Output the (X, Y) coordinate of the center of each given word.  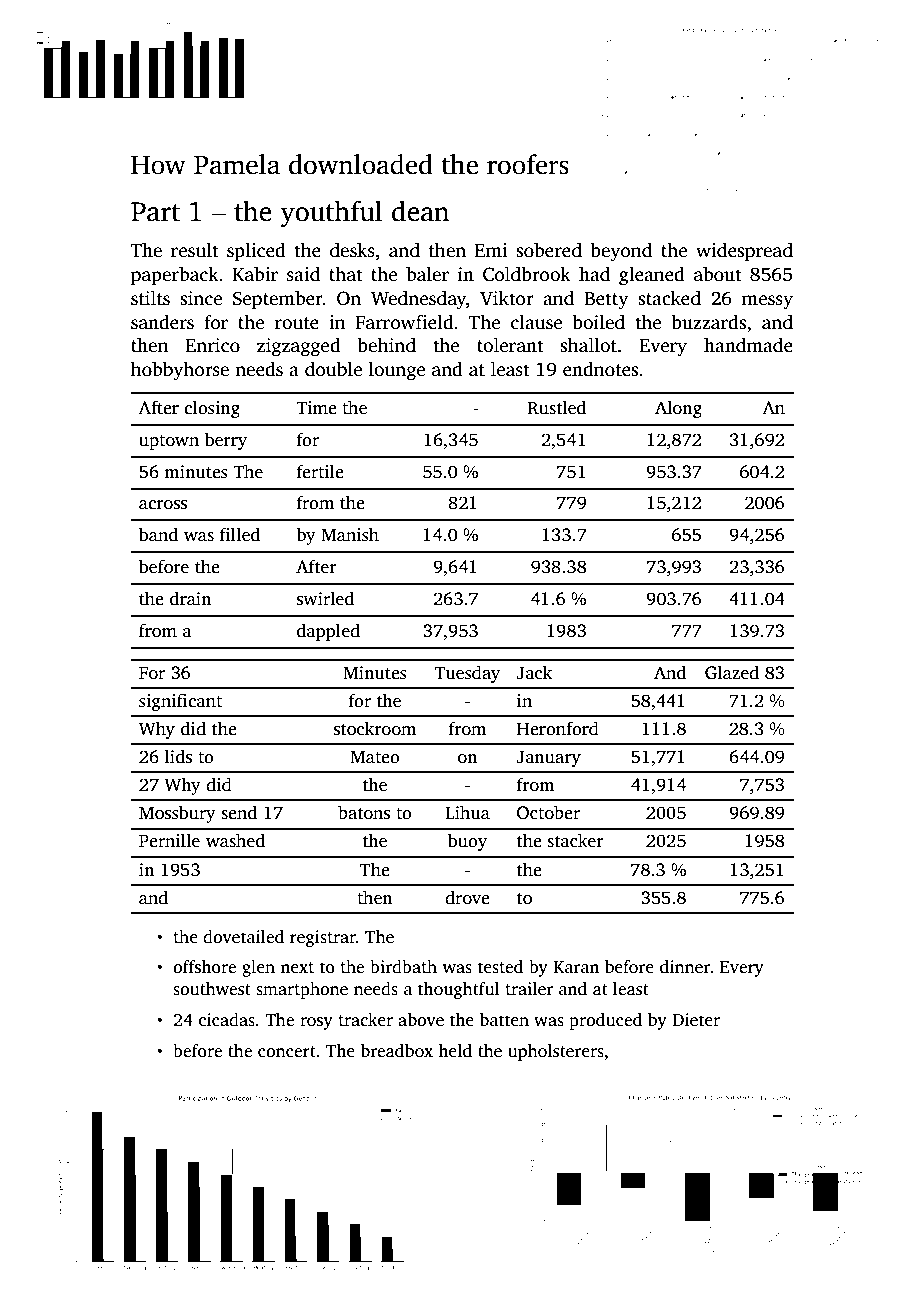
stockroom (375, 728)
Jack (534, 672)
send (239, 812)
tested (500, 967)
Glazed (732, 672)
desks (352, 250)
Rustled (556, 407)
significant (180, 702)
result (195, 250)
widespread (744, 252)
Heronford (558, 728)
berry (226, 441)
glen (258, 968)
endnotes (600, 369)
